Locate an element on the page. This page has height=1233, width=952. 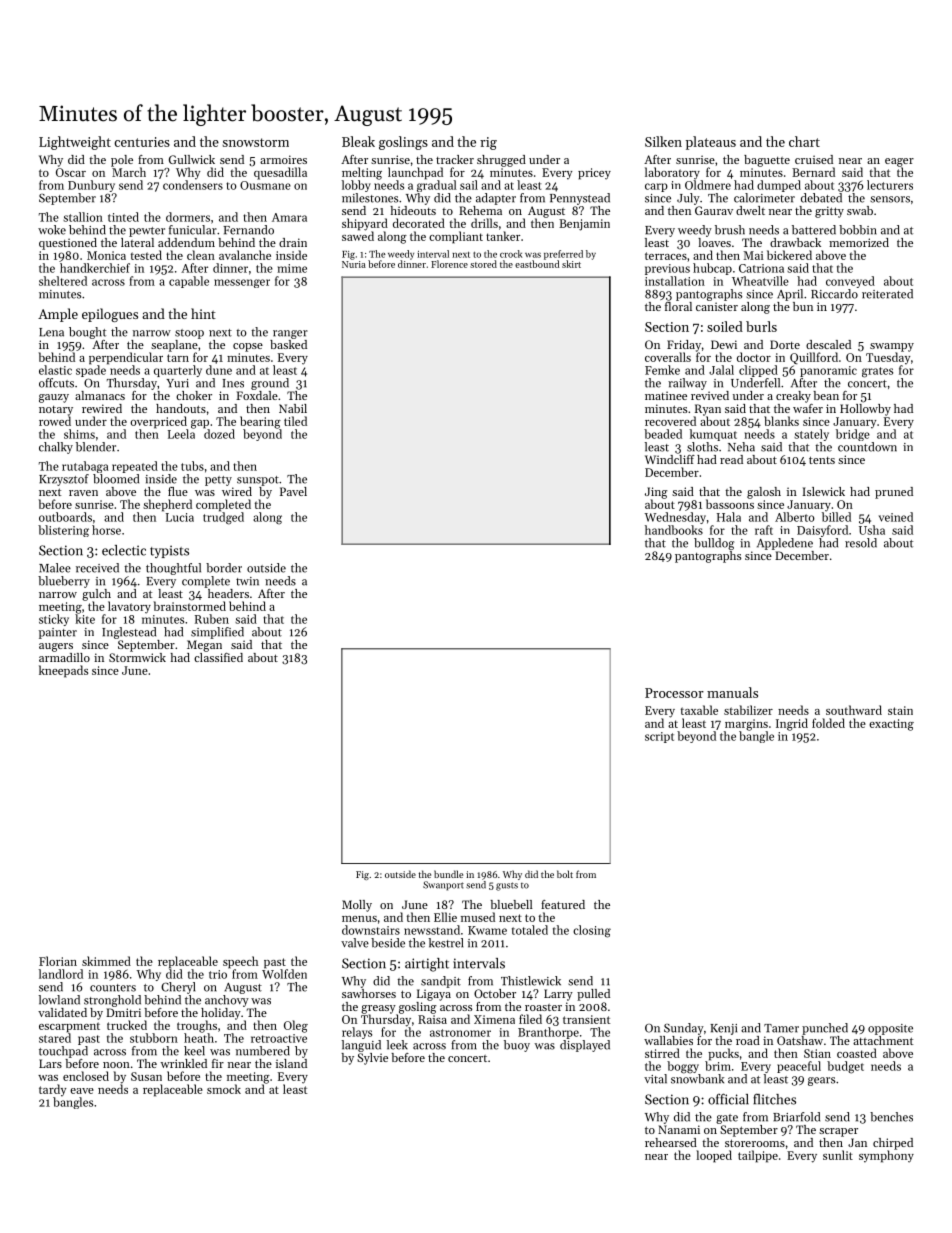
Stormwick is located at coordinates (137, 657).
